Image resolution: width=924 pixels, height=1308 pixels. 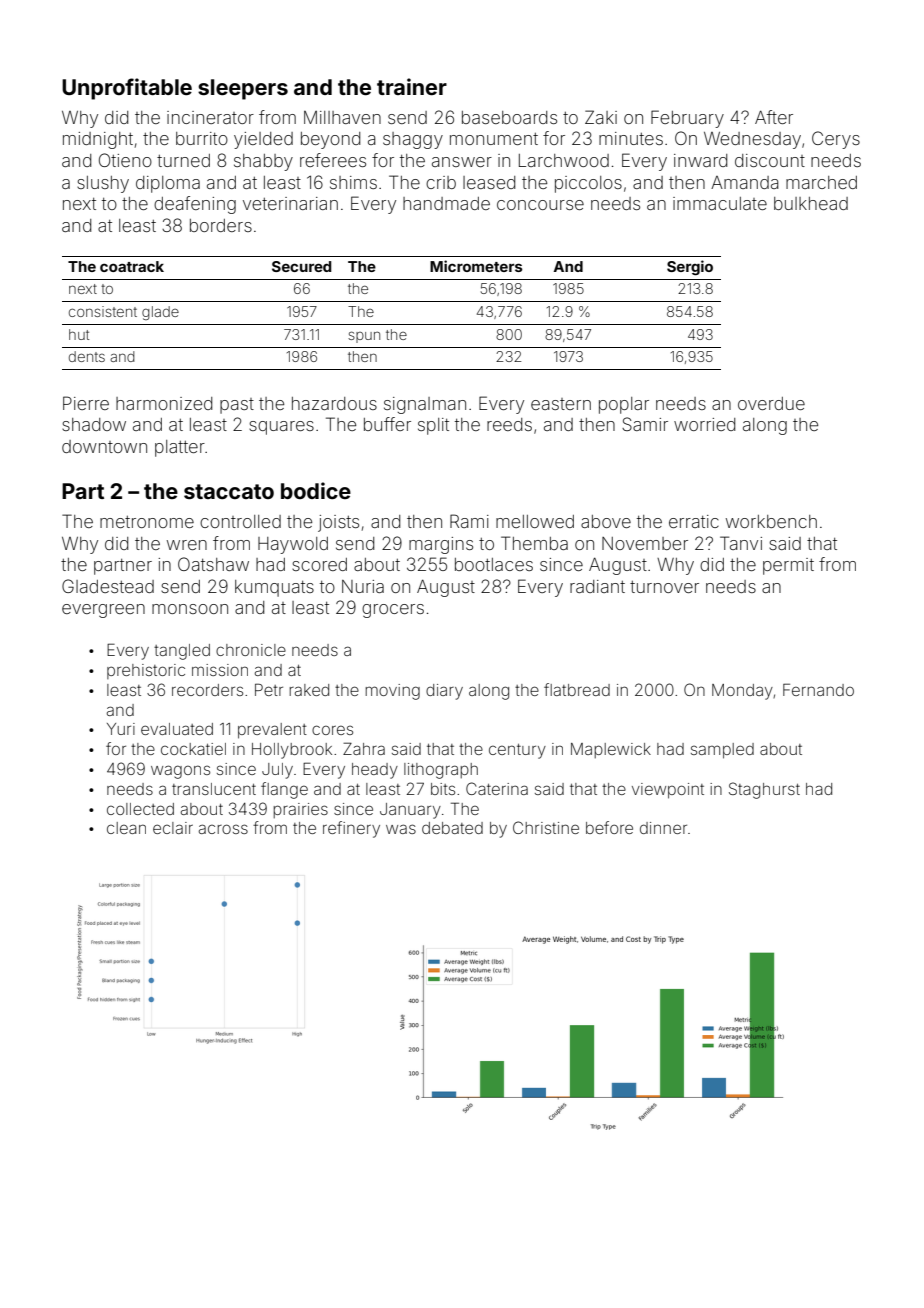 I want to click on sleepers, so click(x=243, y=89).
